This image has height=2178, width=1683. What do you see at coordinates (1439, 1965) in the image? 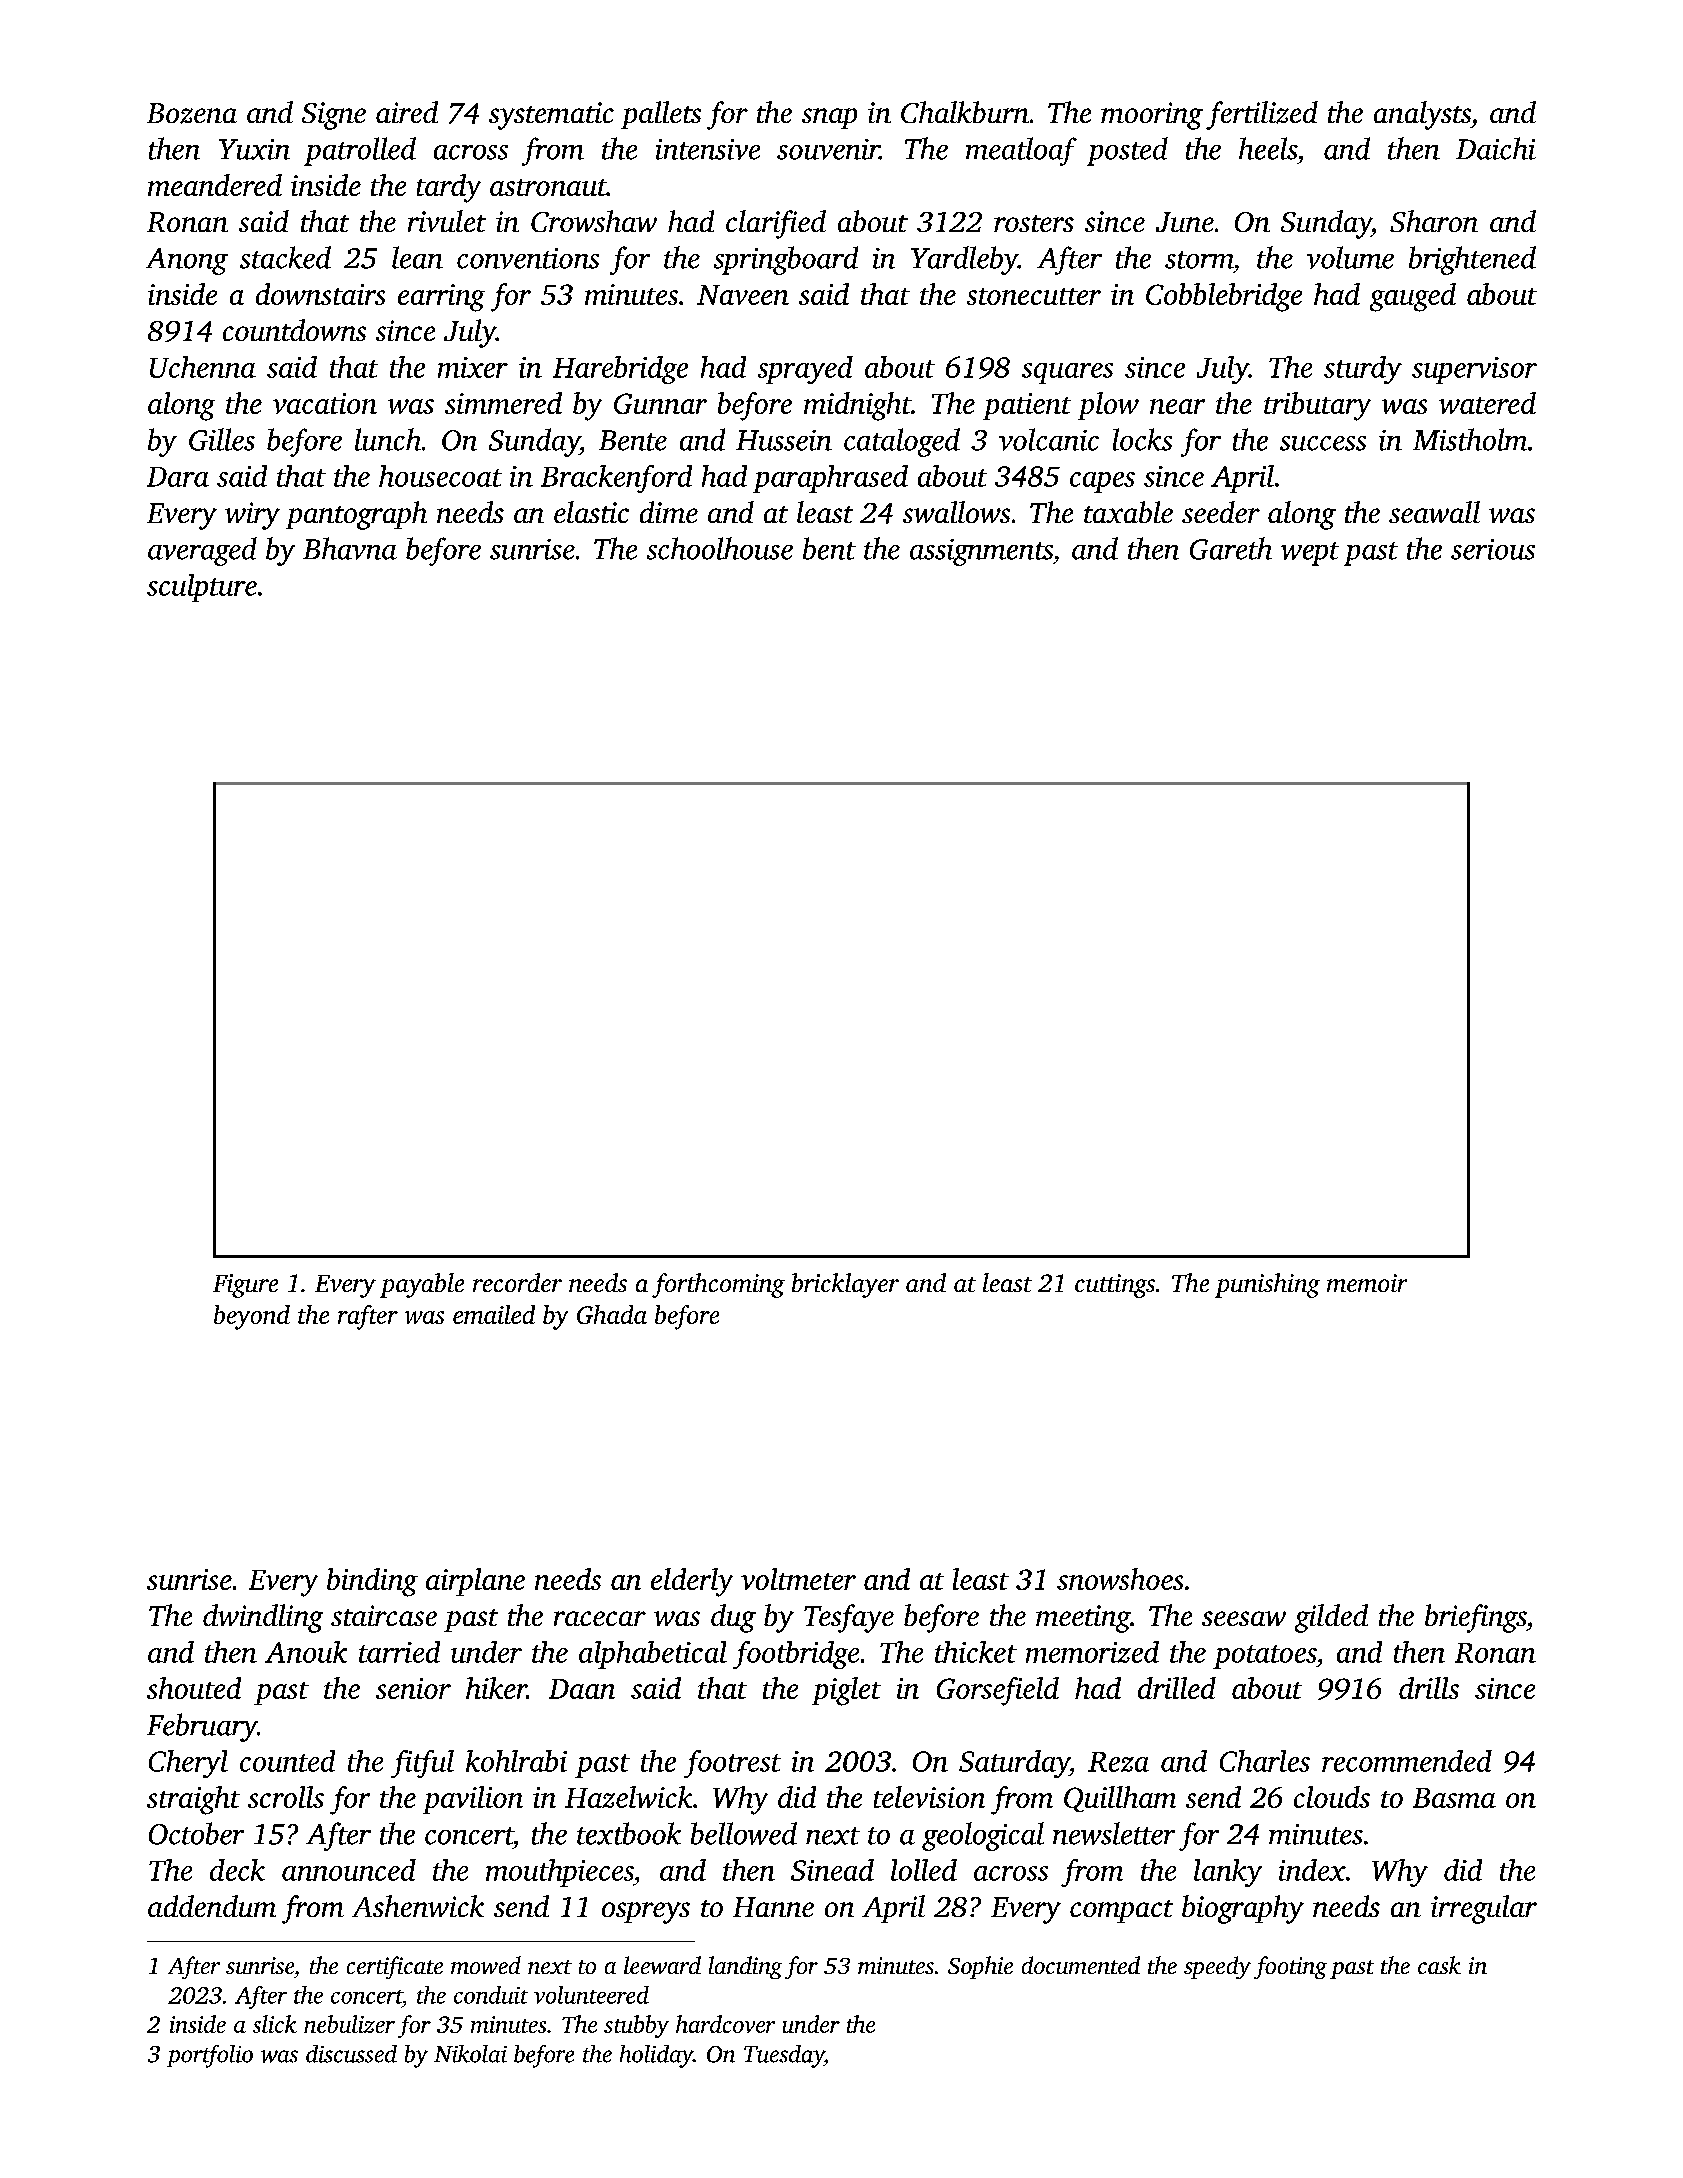
I see `cask` at bounding box center [1439, 1965].
